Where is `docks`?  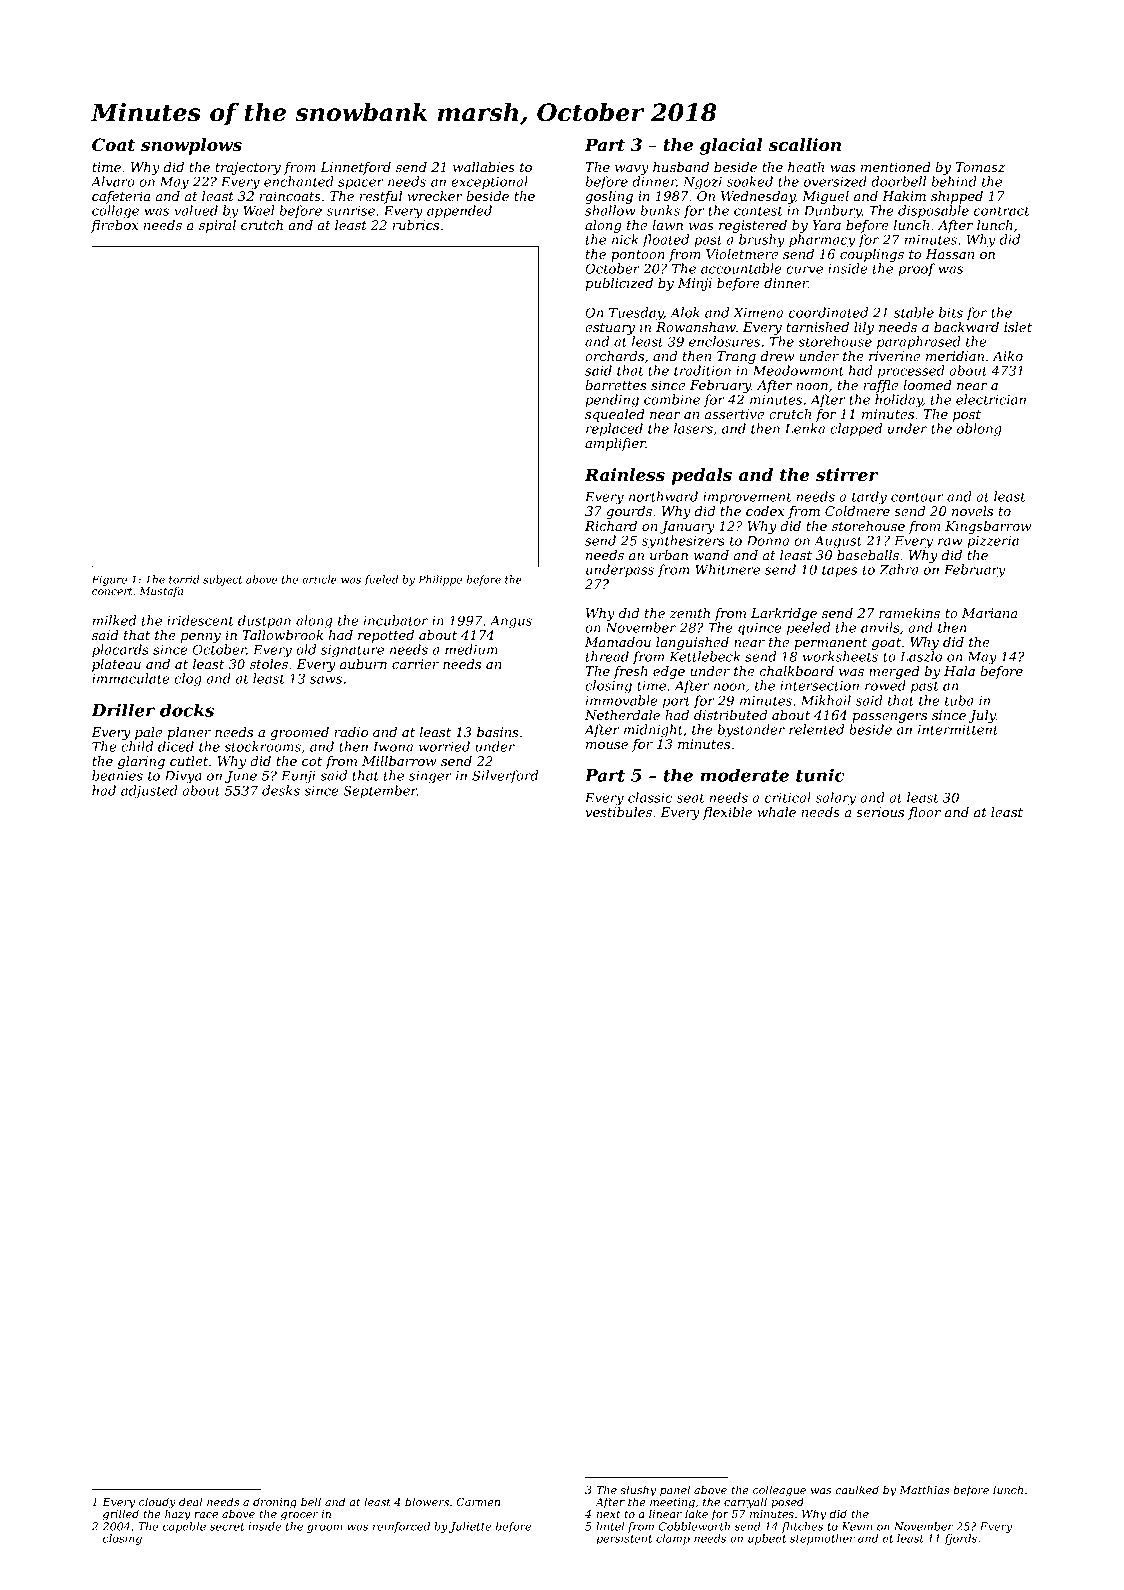 docks is located at coordinates (187, 710).
